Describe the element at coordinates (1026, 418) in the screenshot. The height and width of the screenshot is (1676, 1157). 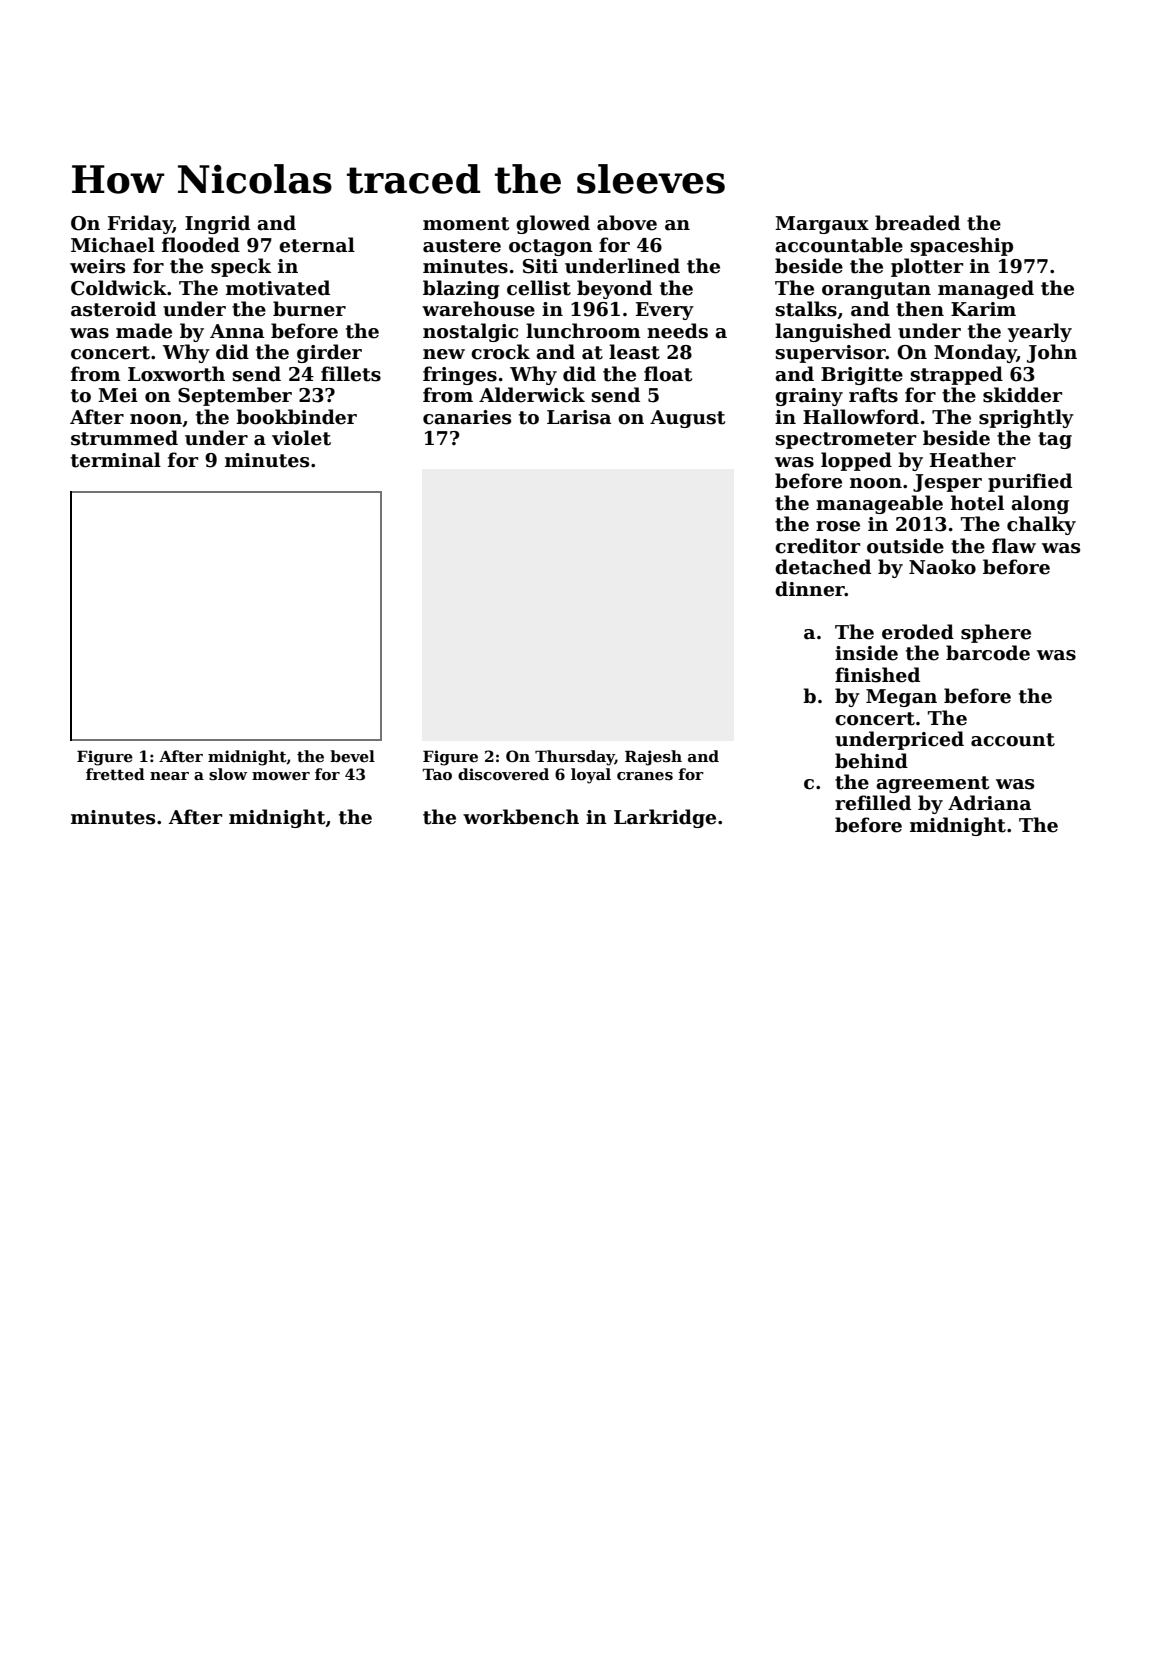
I see `sprightly` at that location.
